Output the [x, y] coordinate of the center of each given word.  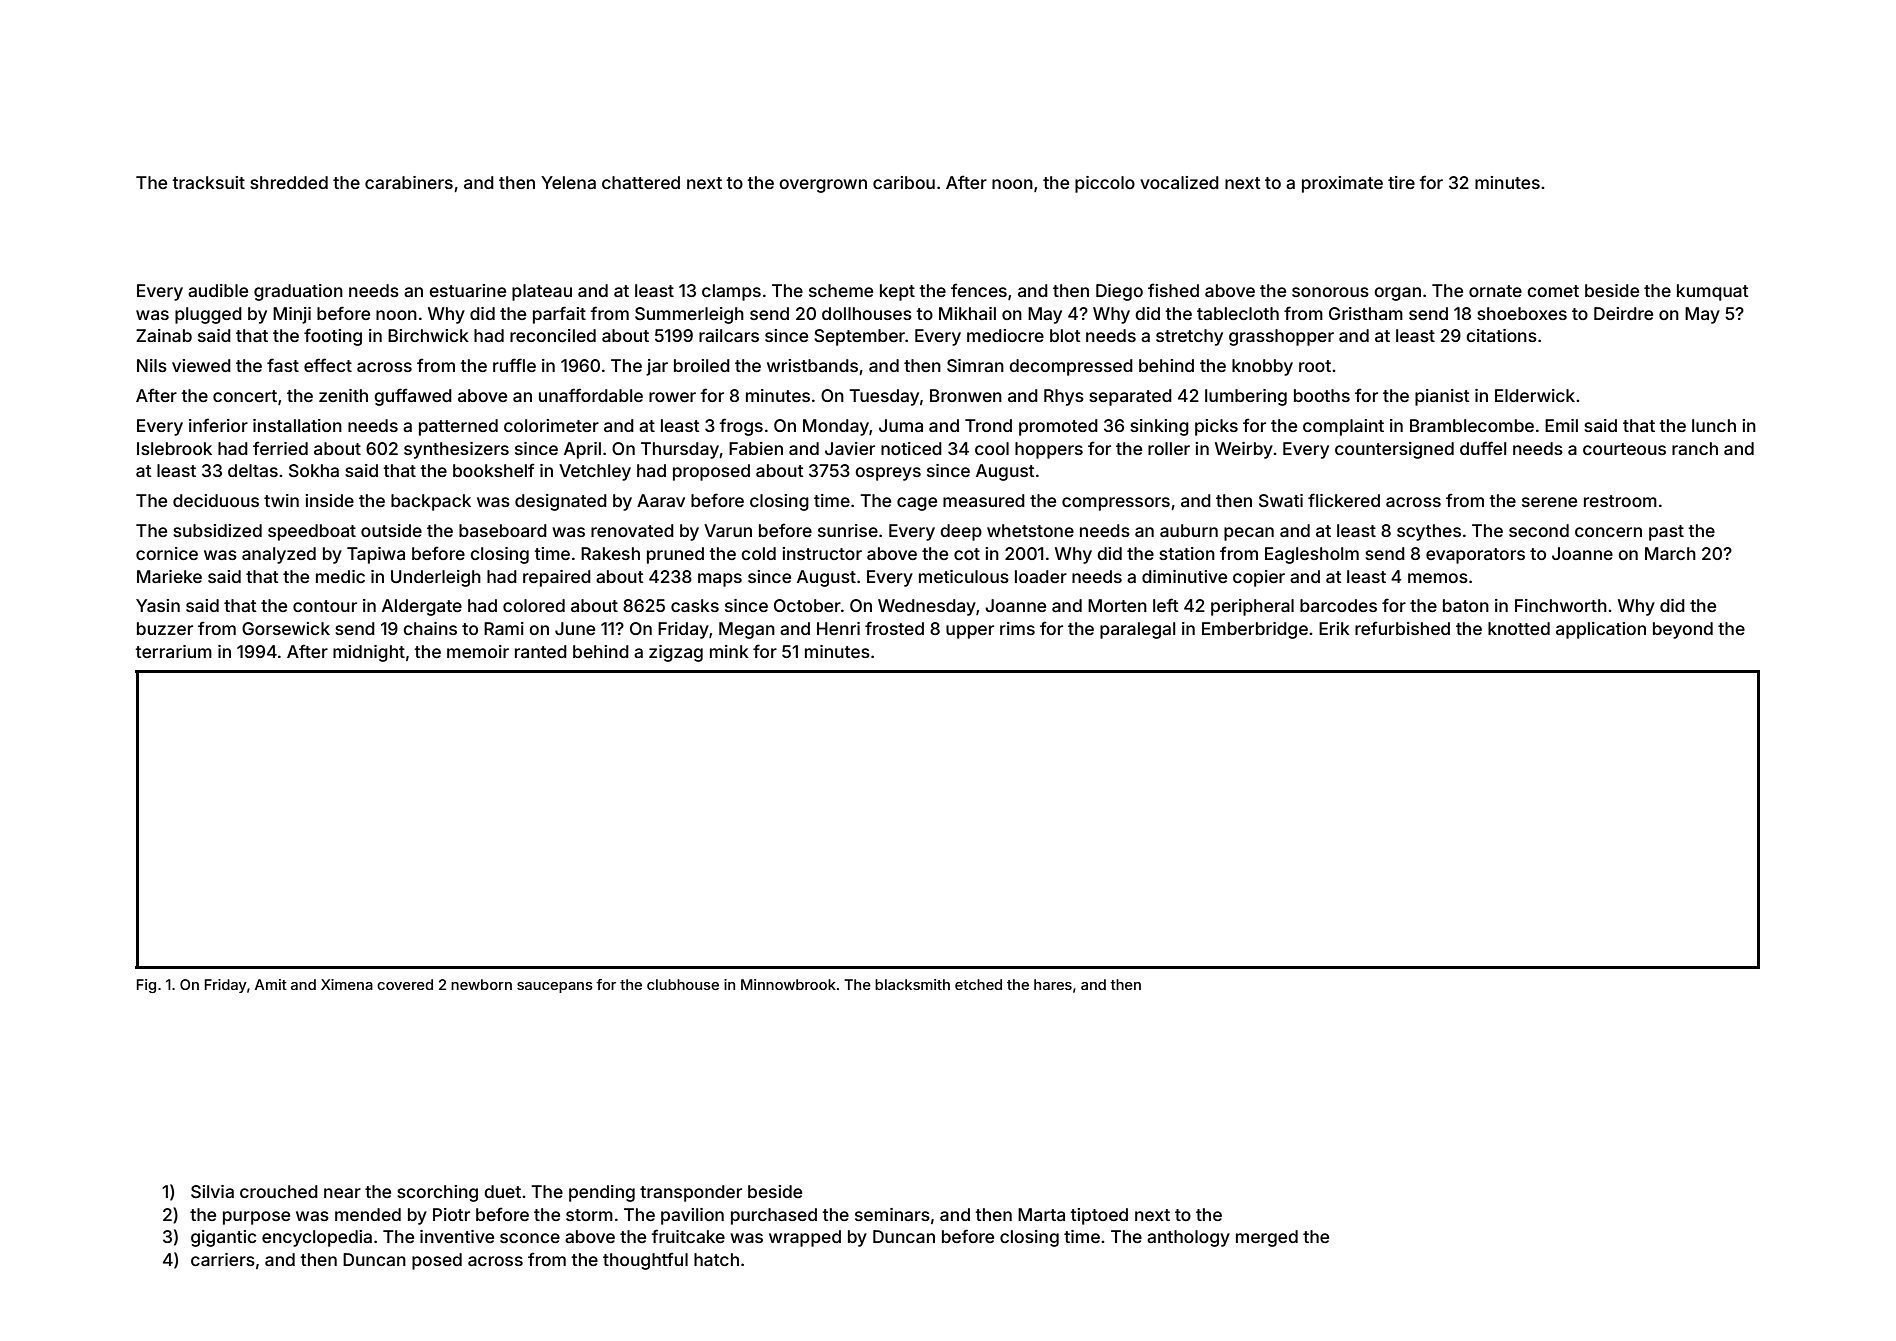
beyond [1683, 630]
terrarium [173, 651]
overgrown [823, 186]
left [1166, 605]
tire [1401, 182]
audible [218, 290]
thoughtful [645, 1261]
